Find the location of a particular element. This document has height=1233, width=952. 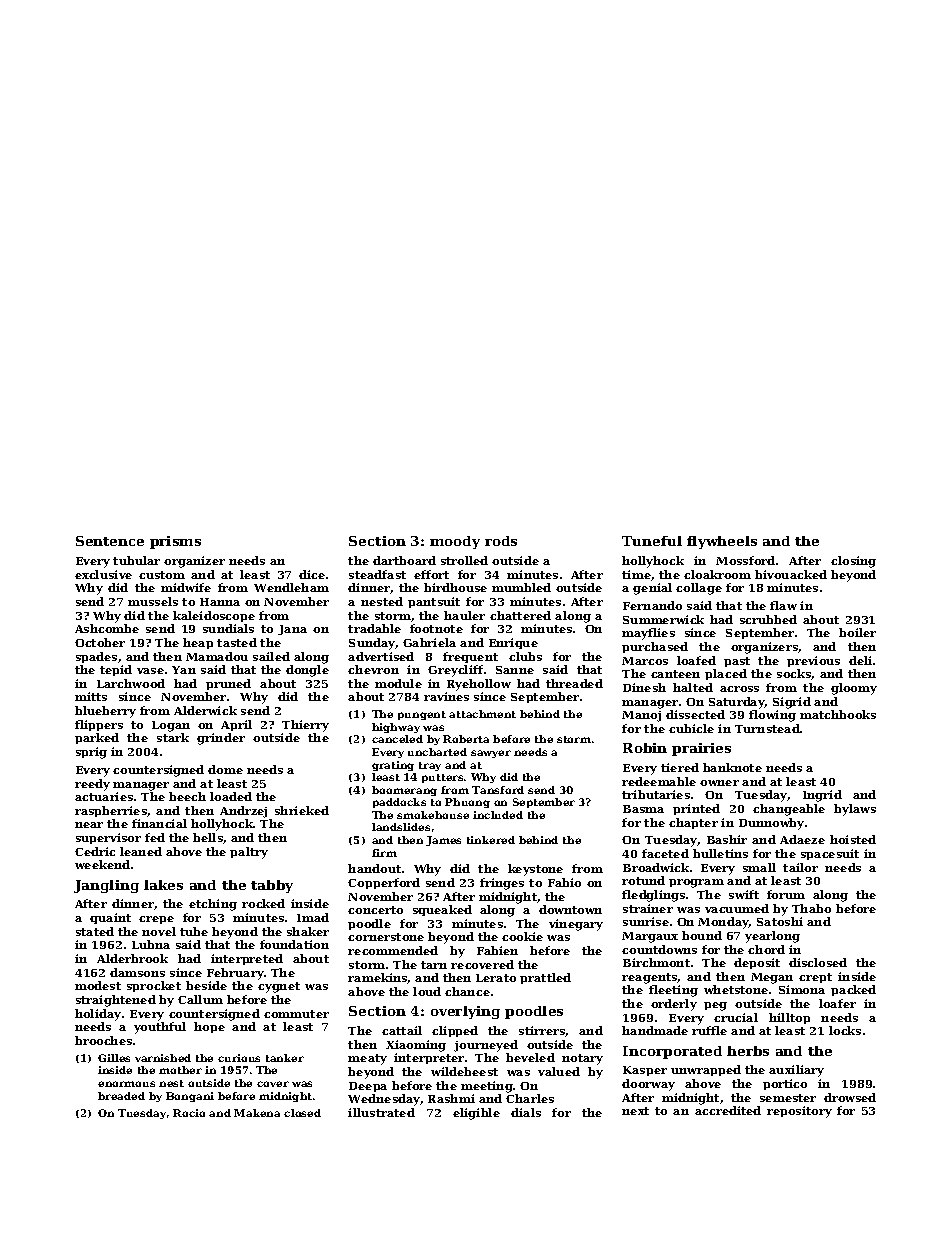

tributaries is located at coordinates (656, 794).
